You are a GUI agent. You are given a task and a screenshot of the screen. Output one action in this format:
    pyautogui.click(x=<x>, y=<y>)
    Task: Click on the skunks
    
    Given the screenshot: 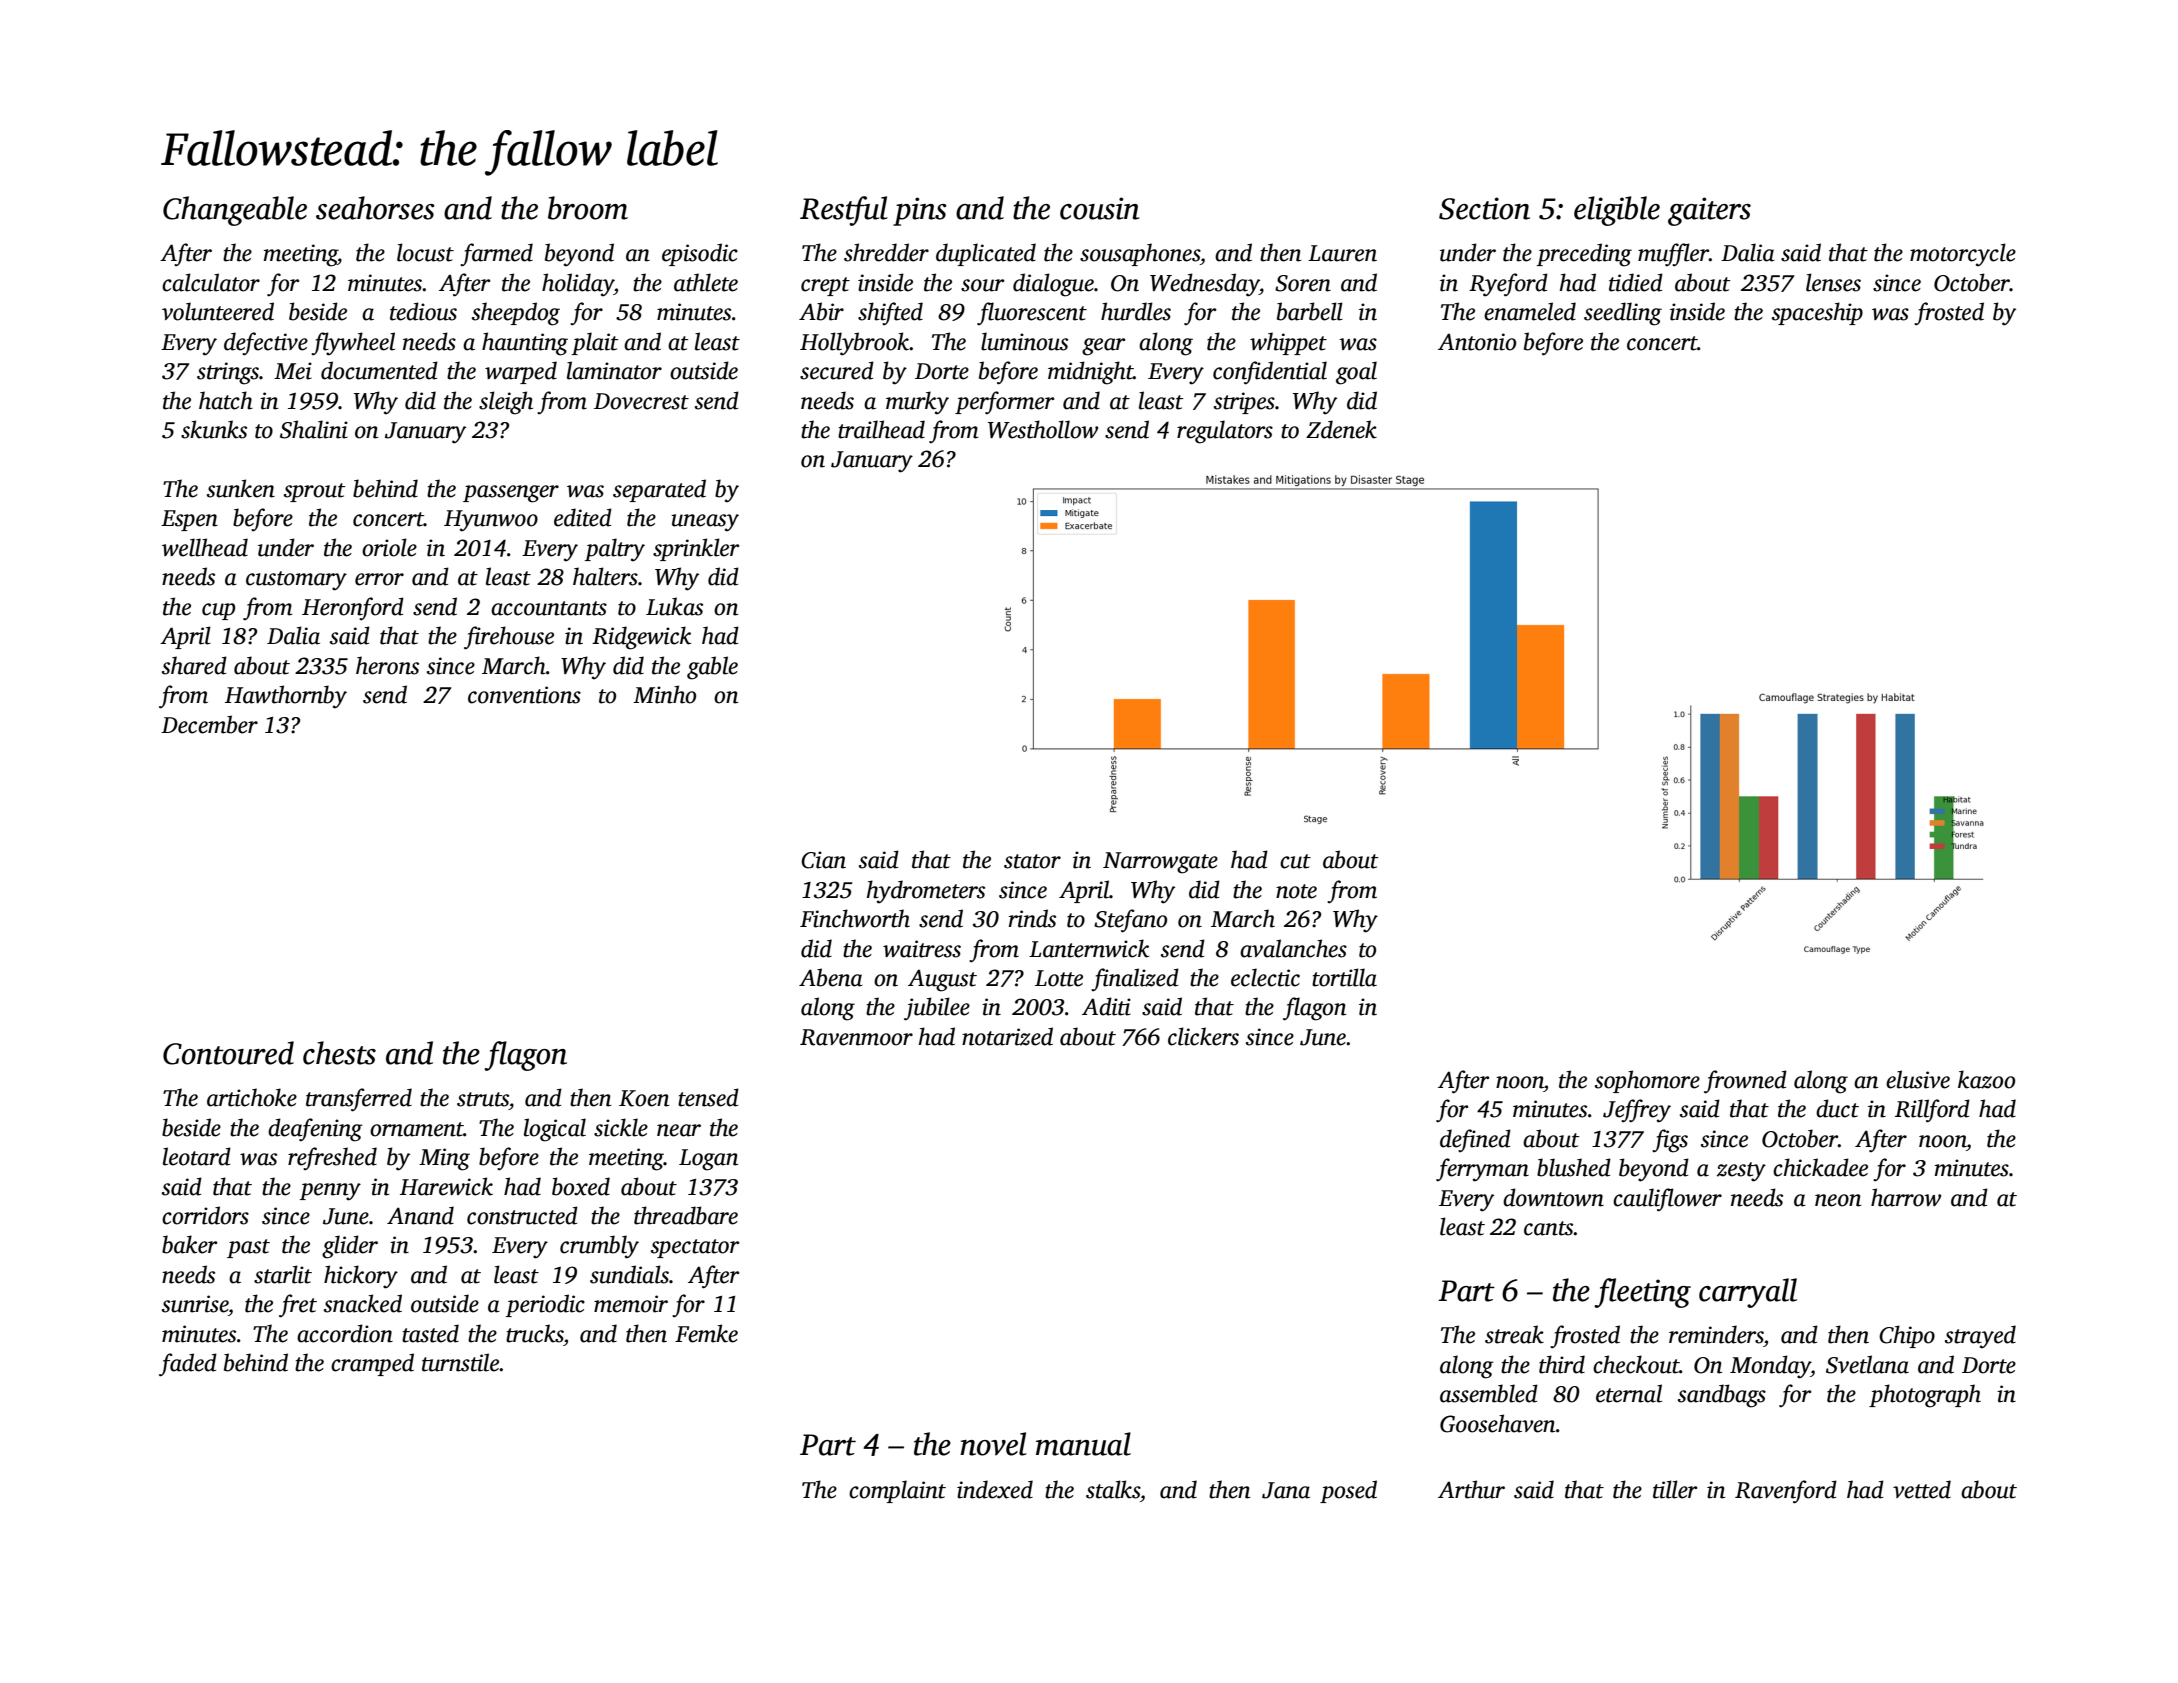 What is the action you would take?
    pyautogui.click(x=214, y=429)
